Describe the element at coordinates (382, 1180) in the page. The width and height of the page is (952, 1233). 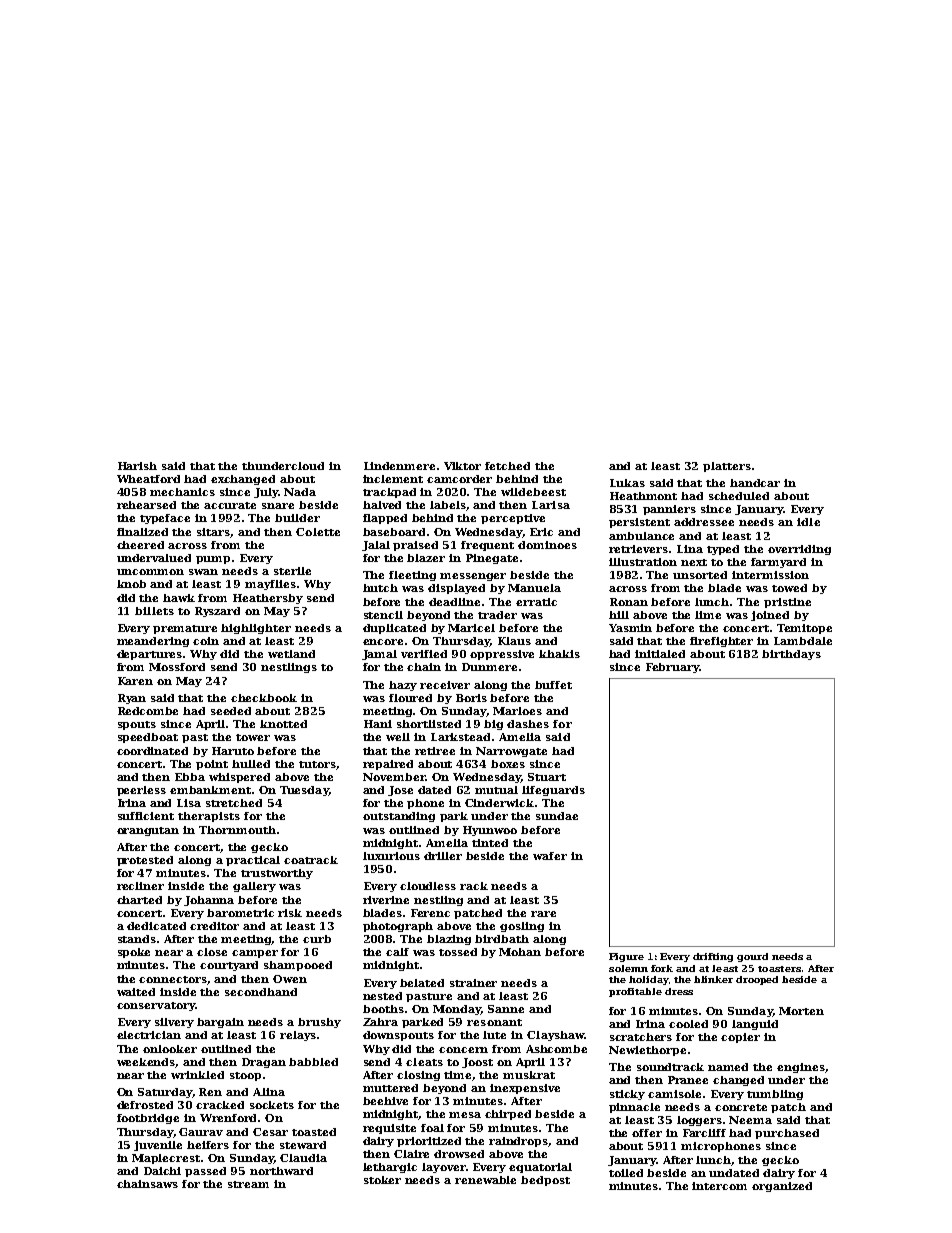
I see `stoker` at that location.
